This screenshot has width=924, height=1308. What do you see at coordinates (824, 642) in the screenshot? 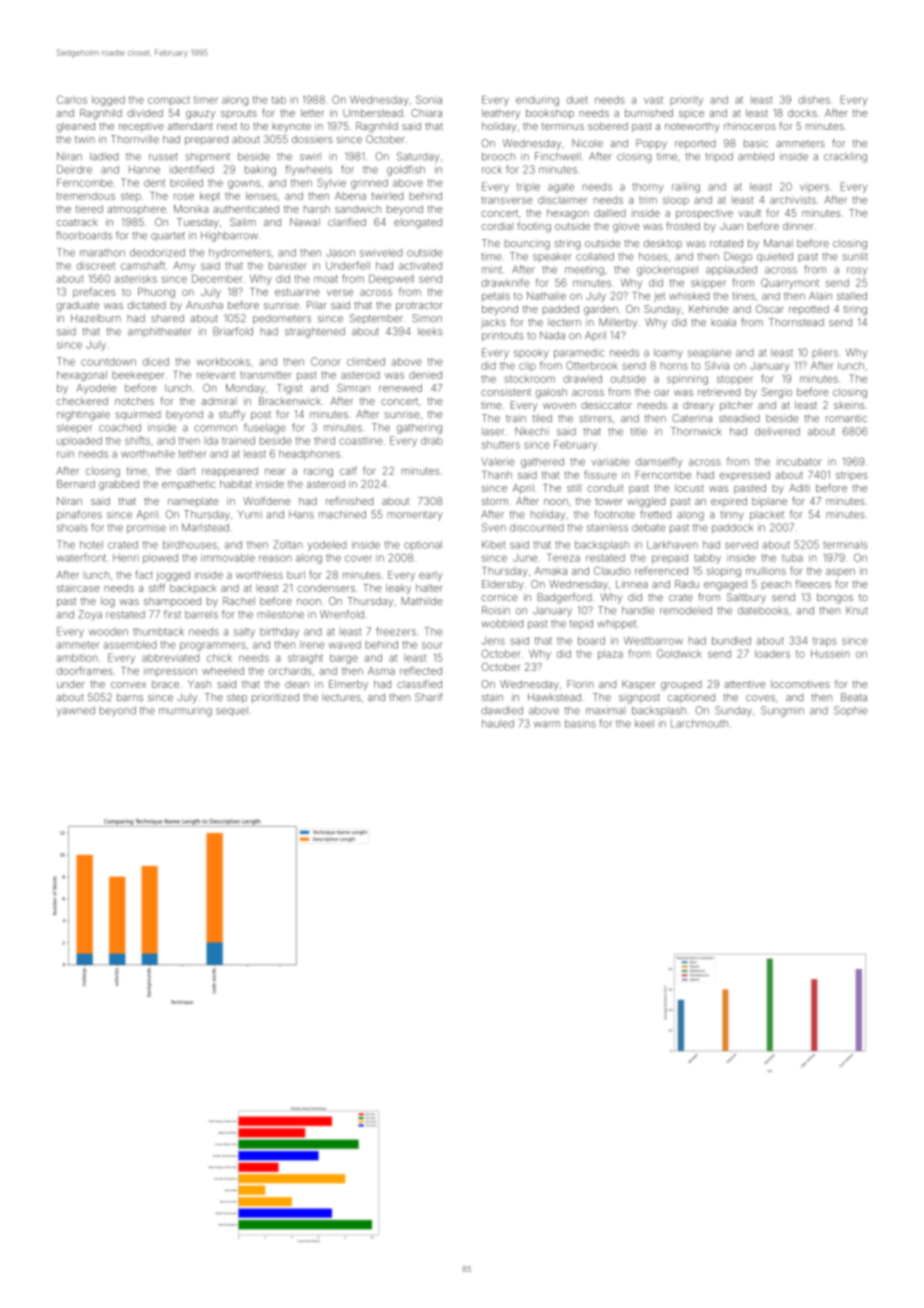
I see `traps` at bounding box center [824, 642].
